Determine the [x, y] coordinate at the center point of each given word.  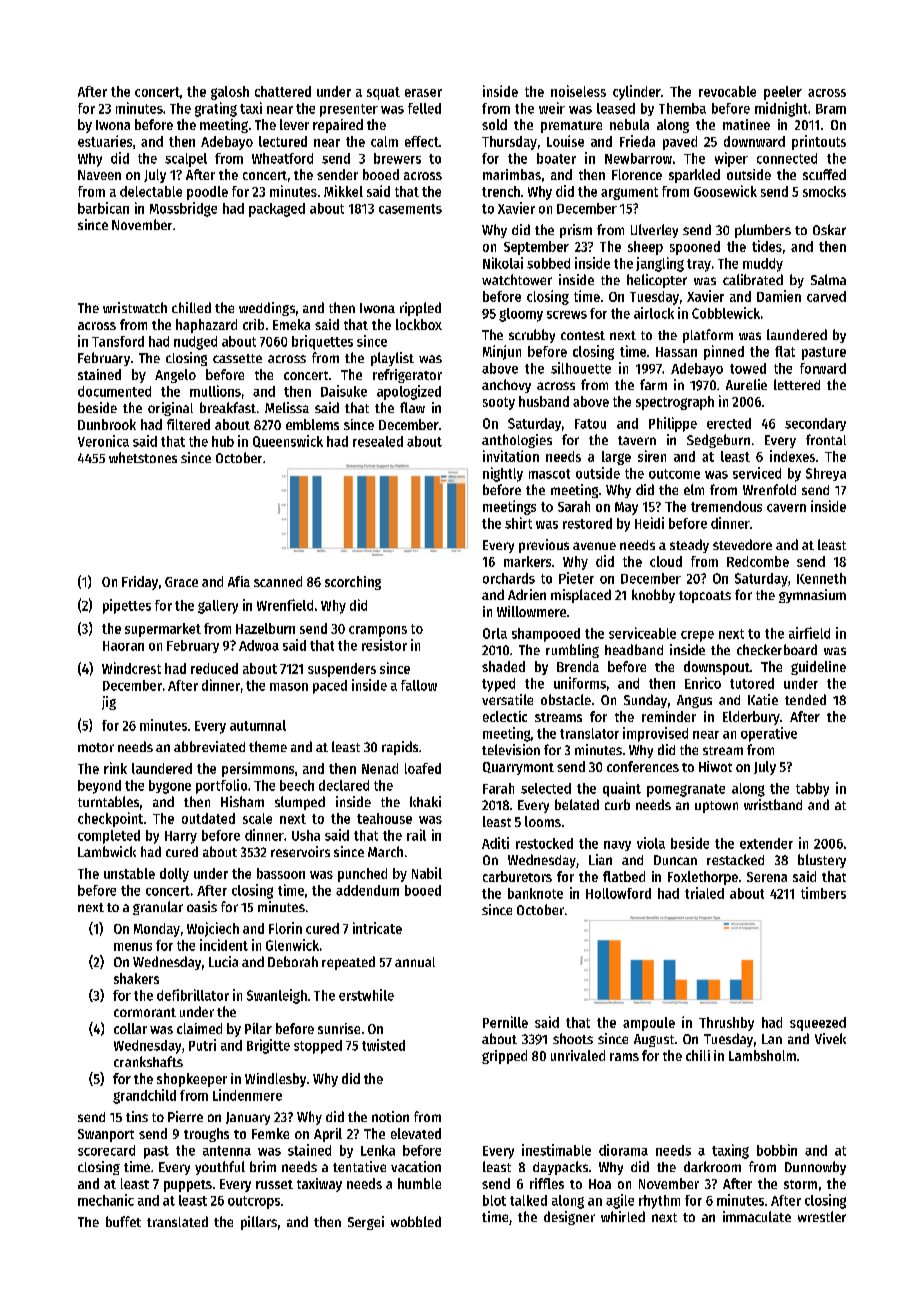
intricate [377, 928]
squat [383, 93]
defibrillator [193, 995]
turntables [108, 801]
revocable [727, 91]
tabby [812, 790]
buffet [123, 1221]
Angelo [175, 376]
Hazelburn [265, 628]
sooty [499, 403]
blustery [822, 861]
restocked [544, 843]
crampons [378, 631]
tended [805, 699]
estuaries [105, 141]
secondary [815, 424]
